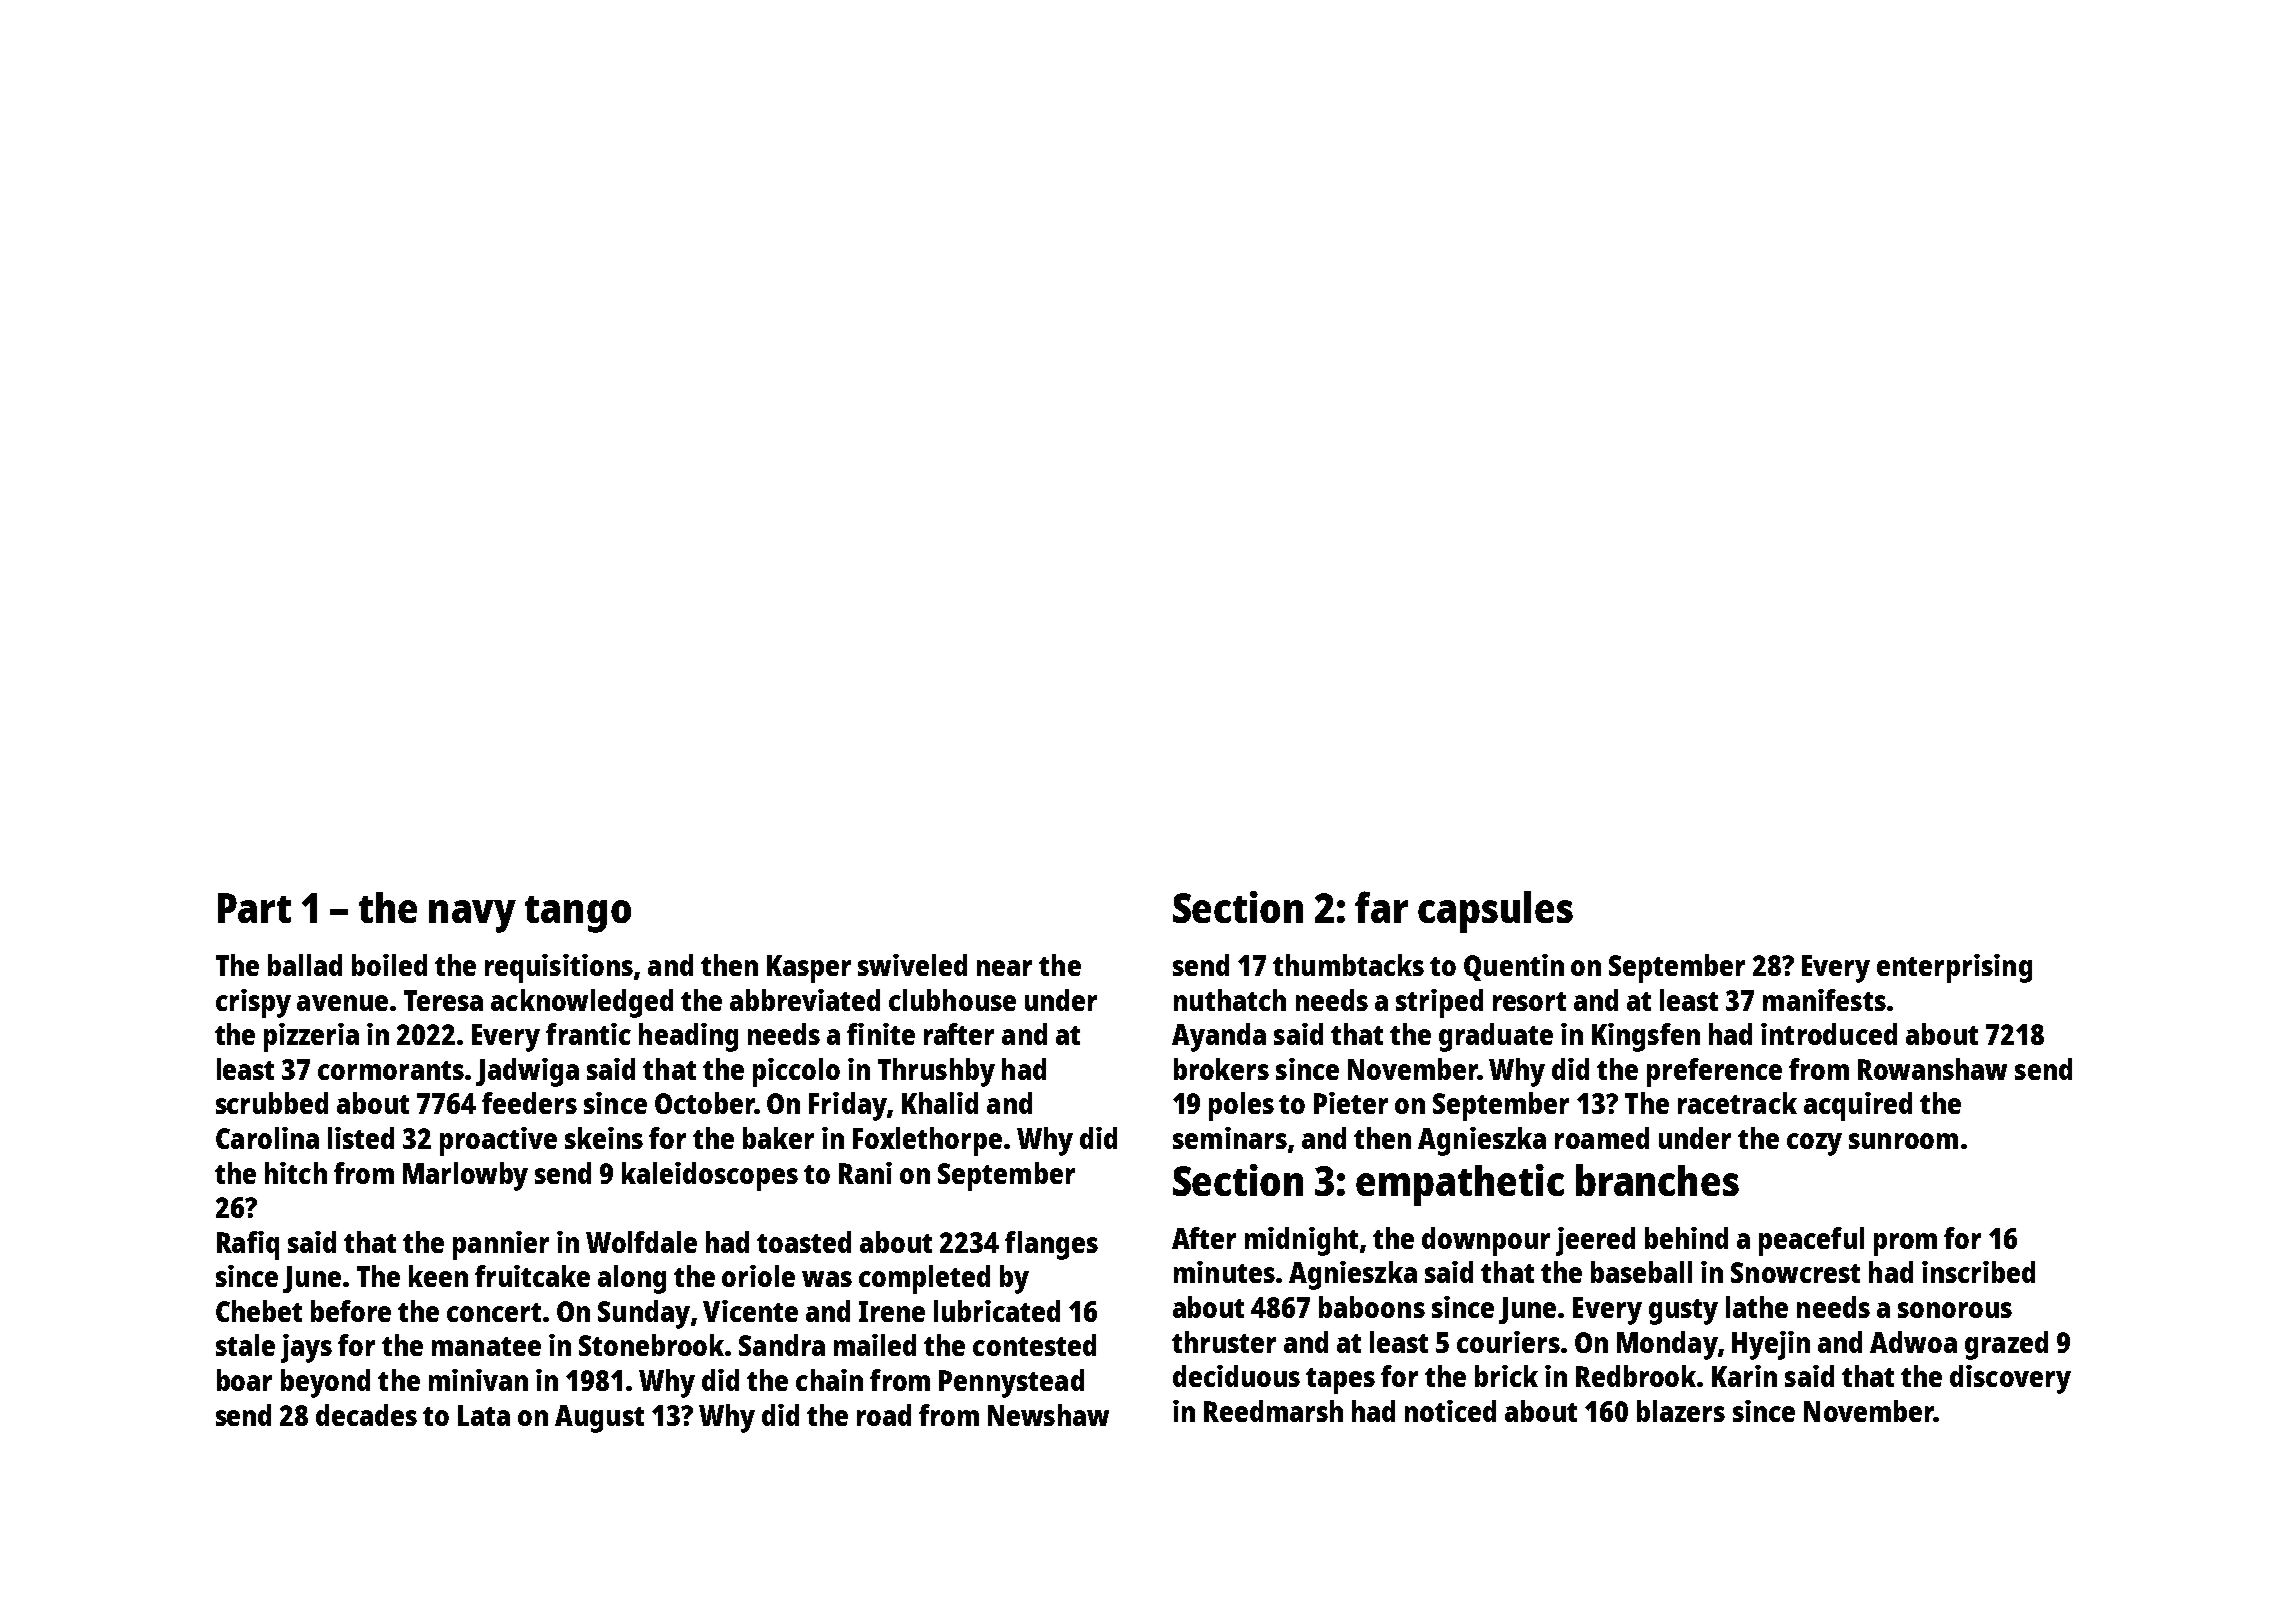 The width and height of the screenshot is (2292, 1620). What do you see at coordinates (1348, 965) in the screenshot?
I see `thumbtacks` at bounding box center [1348, 965].
